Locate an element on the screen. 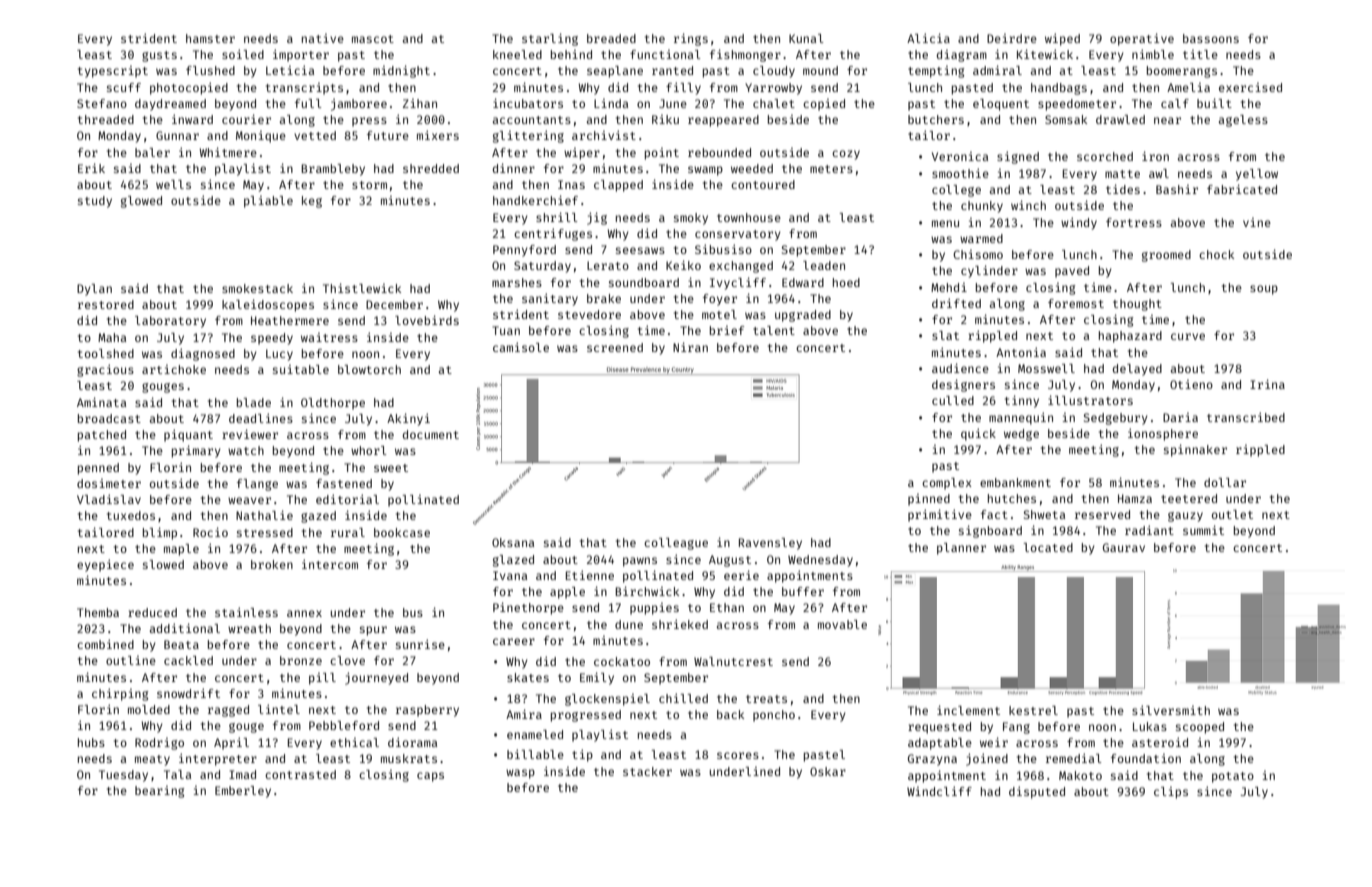 Image resolution: width=1372 pixels, height=887 pixels. silversmith is located at coordinates (1171, 710).
